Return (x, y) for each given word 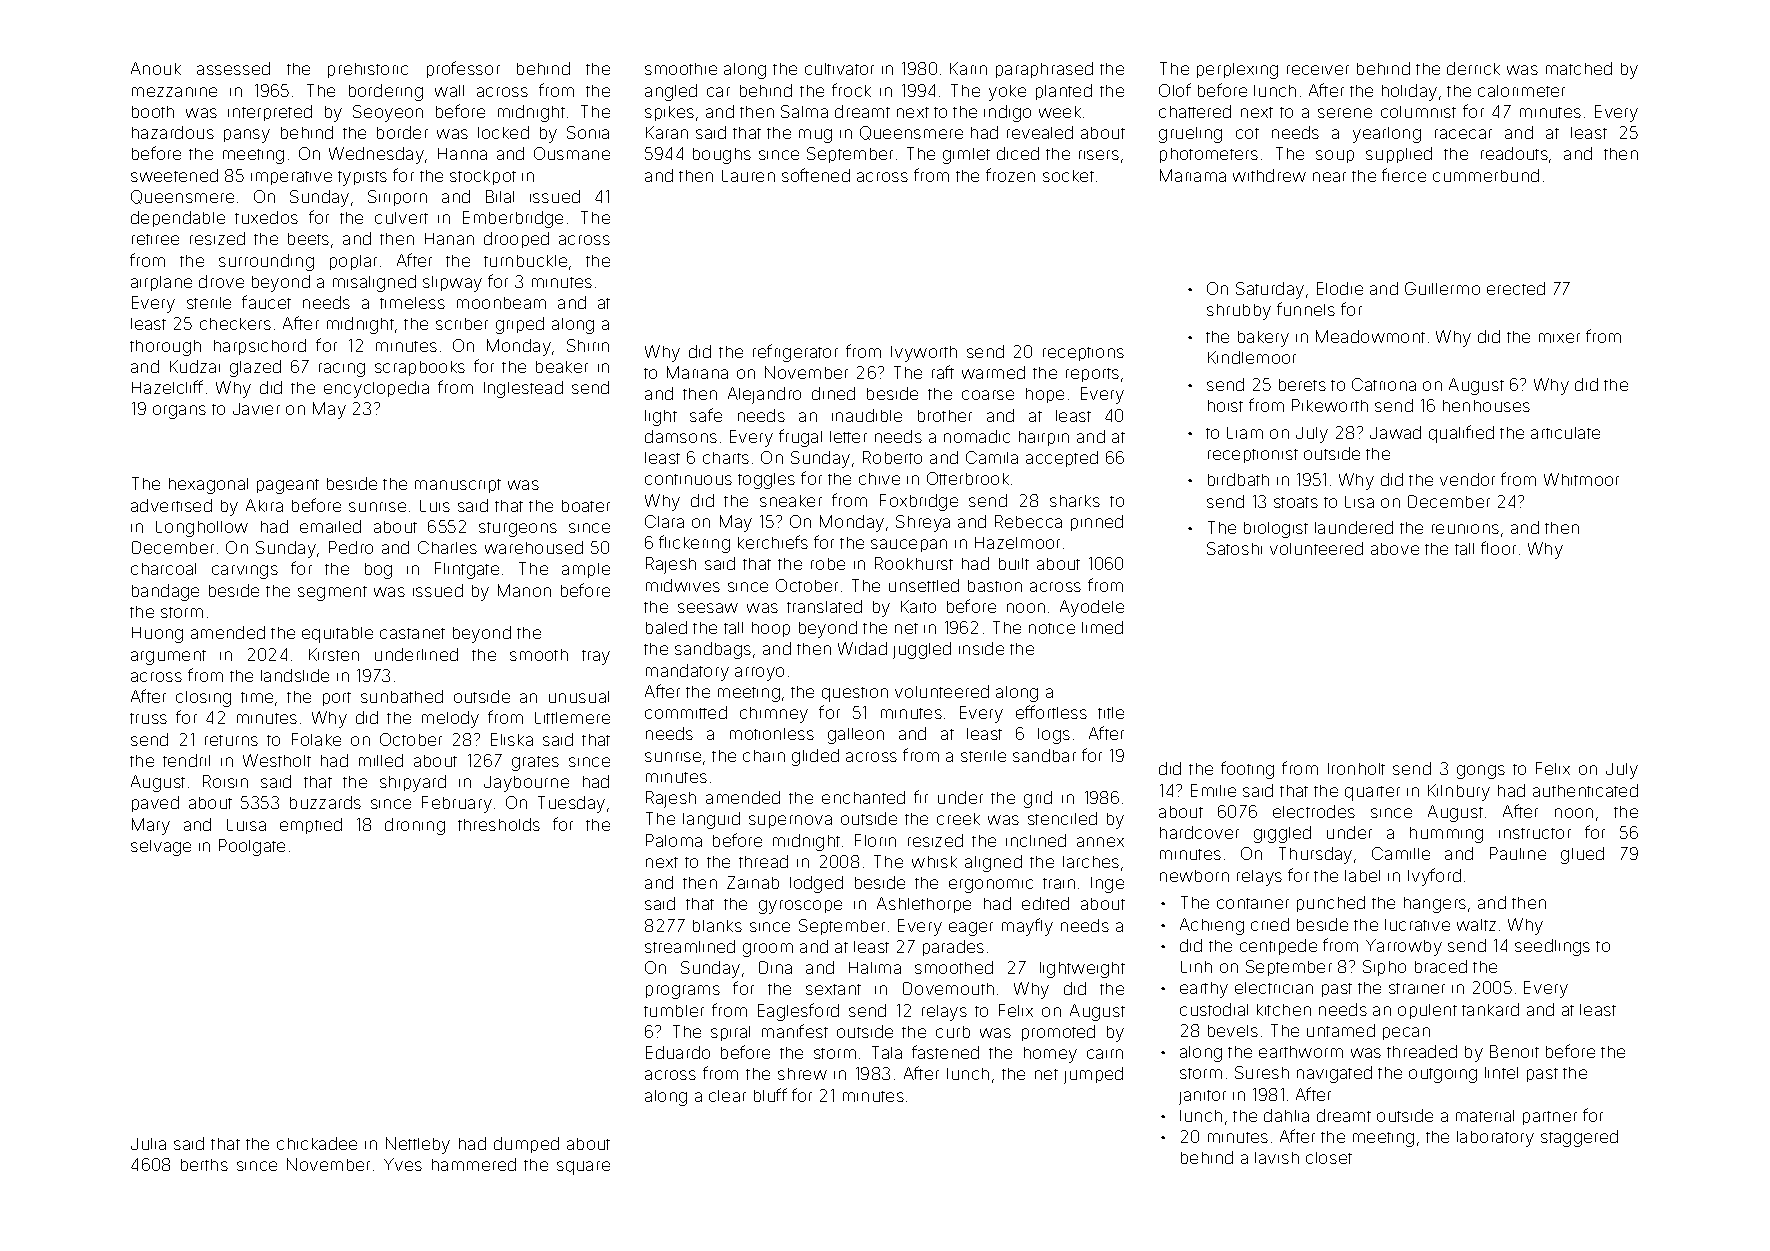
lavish (1277, 1158)
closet (1329, 1158)
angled (671, 92)
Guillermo (1442, 288)
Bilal (500, 196)
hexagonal (208, 486)
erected (1516, 288)
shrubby (1239, 312)
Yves (403, 1164)
